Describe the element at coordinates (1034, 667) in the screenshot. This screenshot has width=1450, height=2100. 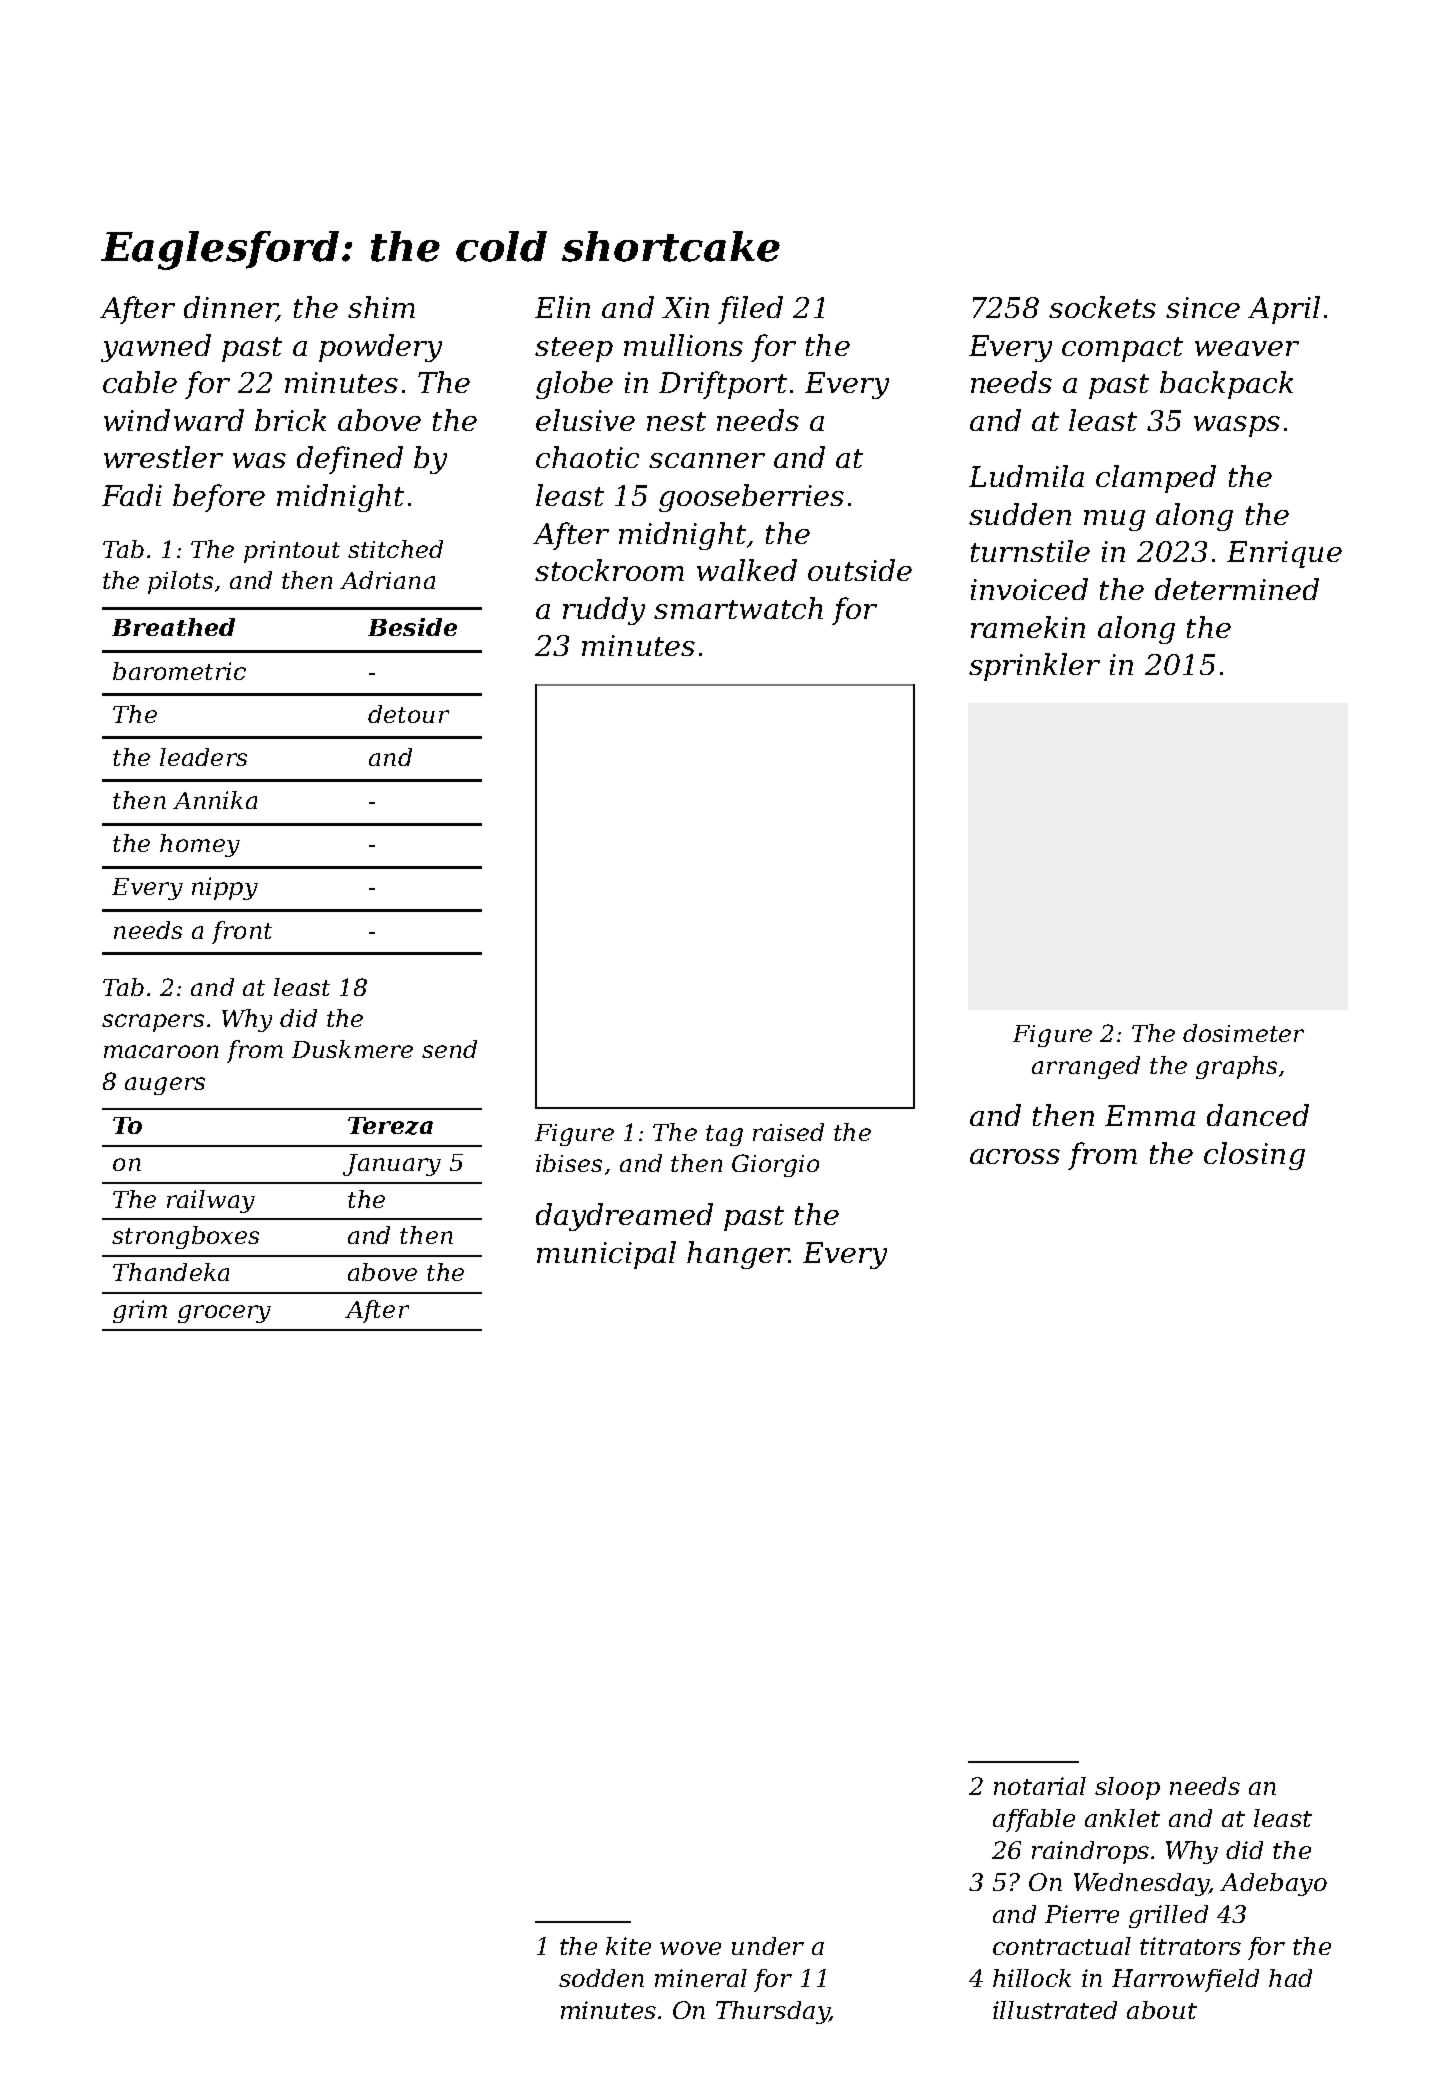
I see `sprinkler` at that location.
